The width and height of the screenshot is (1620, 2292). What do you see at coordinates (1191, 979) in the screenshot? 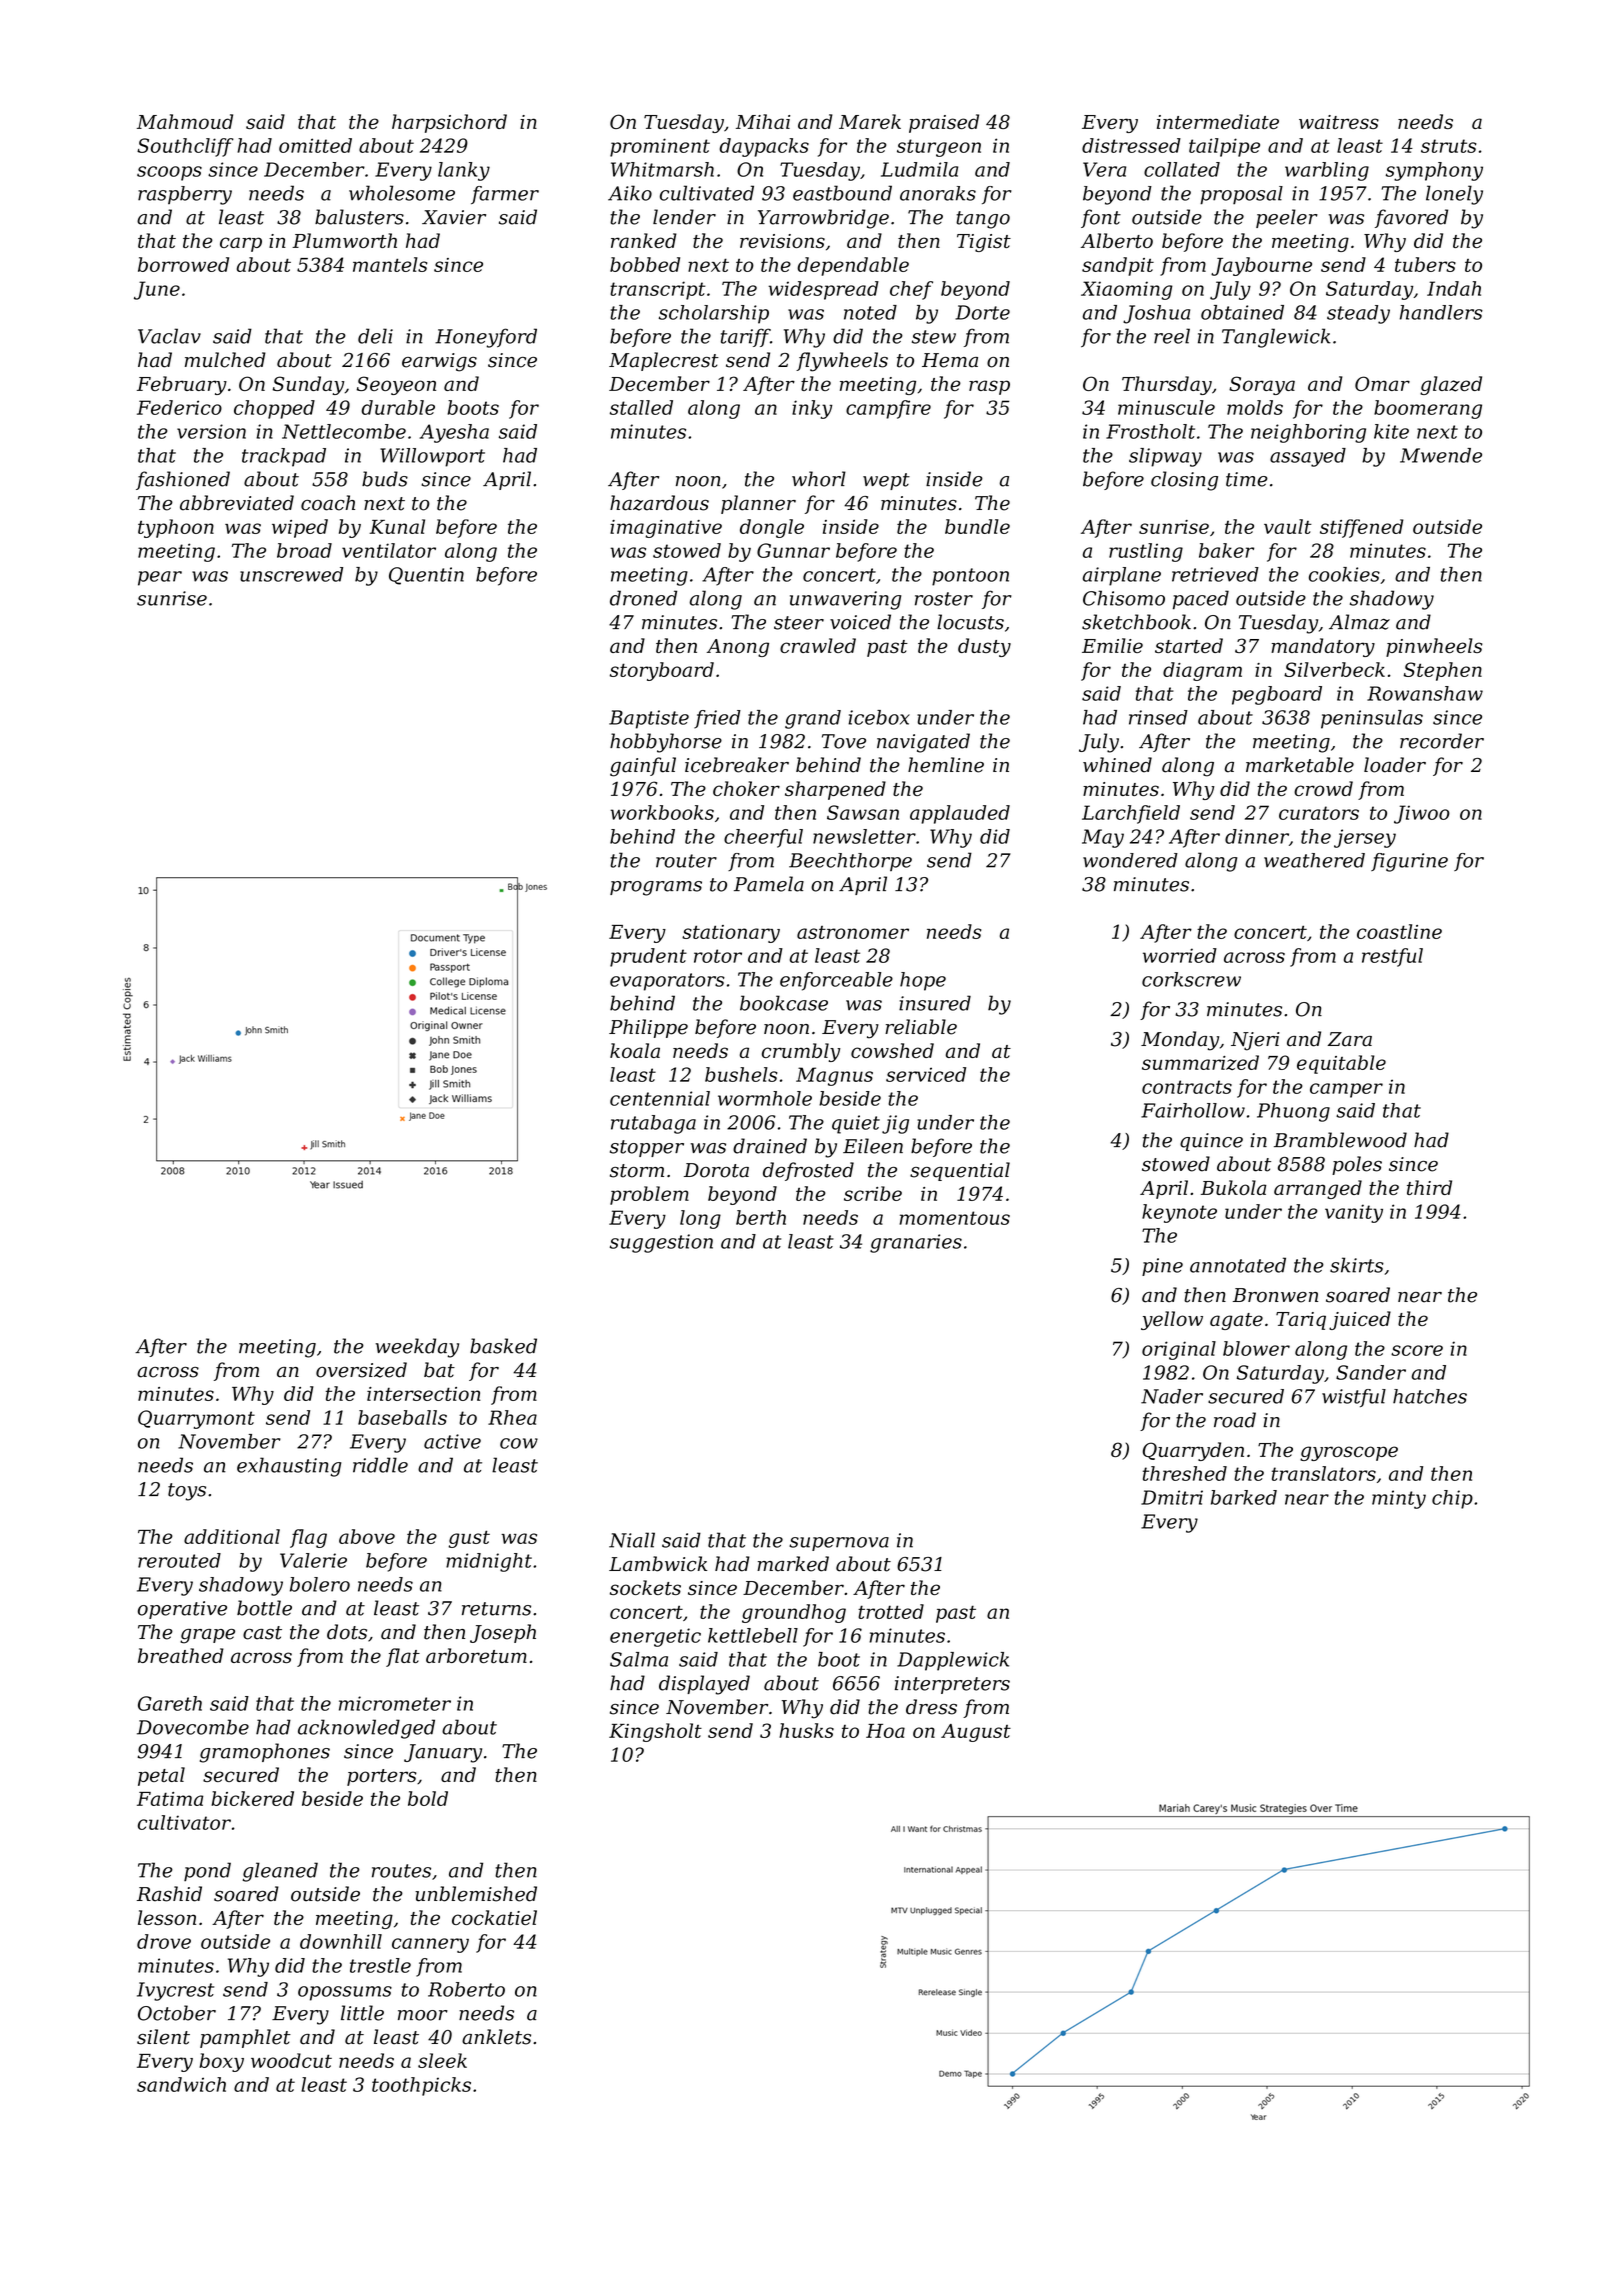
I see `corkscrew` at bounding box center [1191, 979].
